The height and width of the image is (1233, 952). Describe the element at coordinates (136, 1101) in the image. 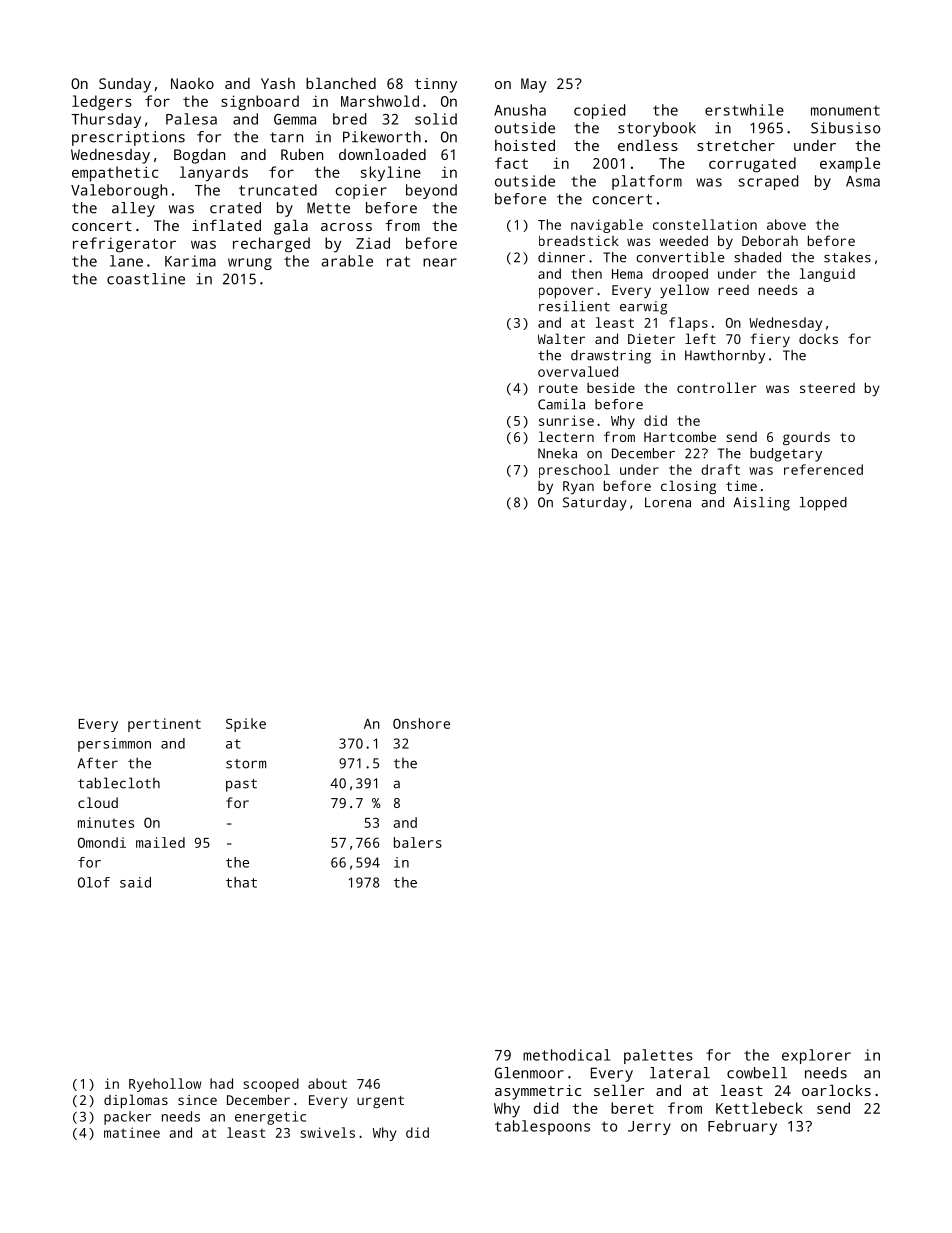

I see `diplomas` at that location.
